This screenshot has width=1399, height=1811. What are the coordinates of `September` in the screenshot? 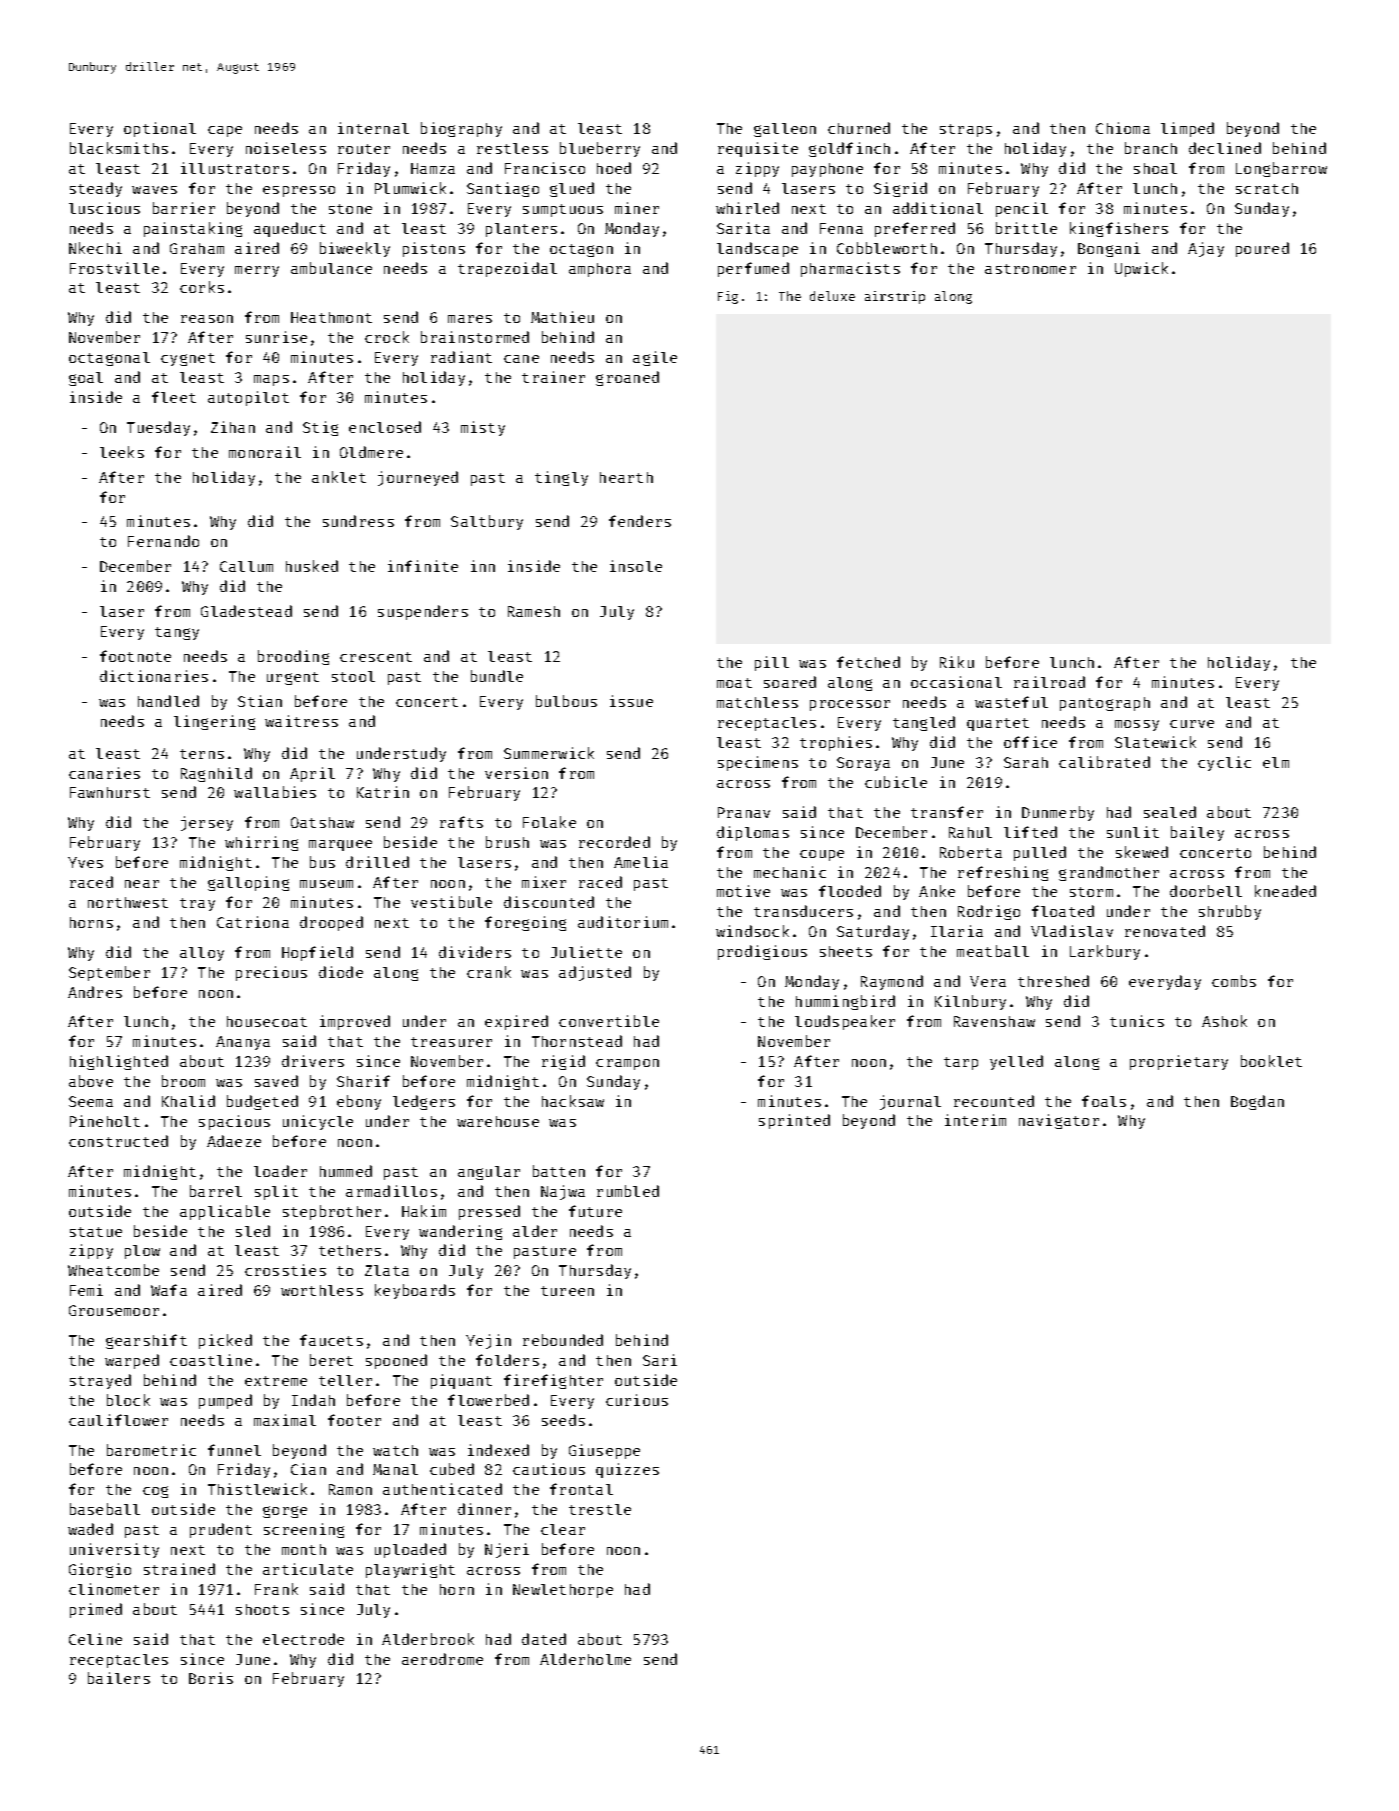 It's located at (109, 973).
